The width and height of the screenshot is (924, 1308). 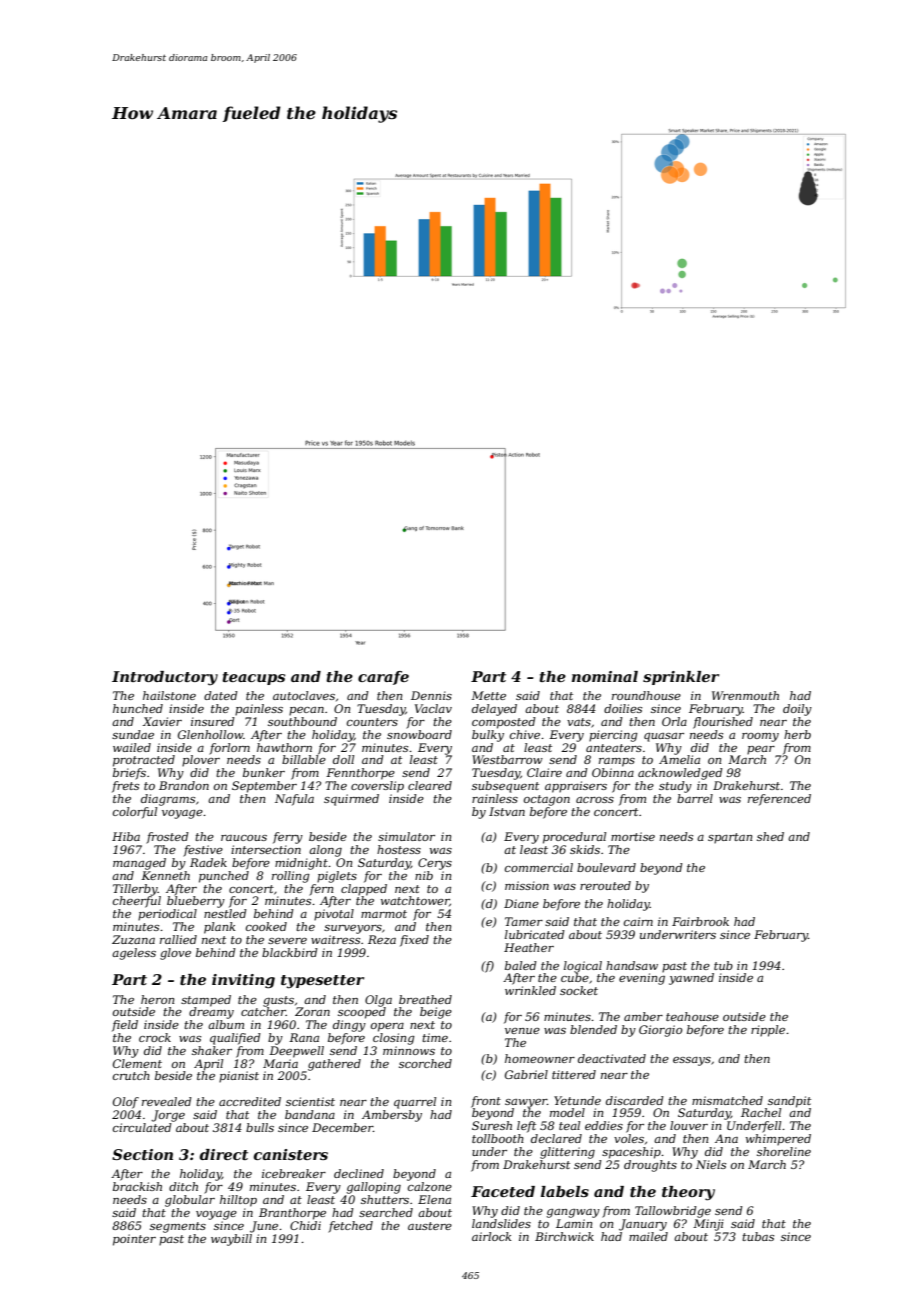 What do you see at coordinates (288, 838) in the screenshot?
I see `ferry` at bounding box center [288, 838].
